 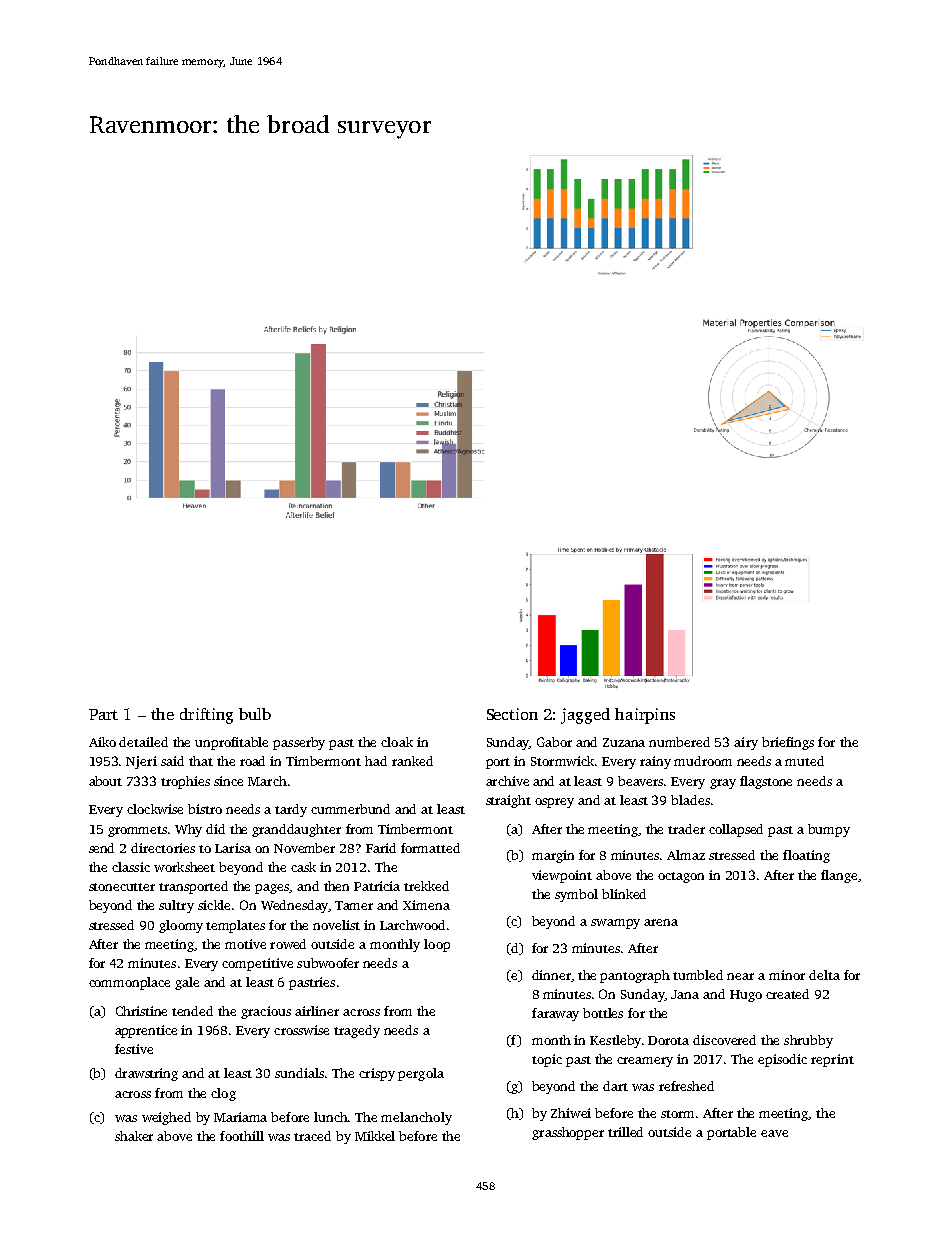 I want to click on commonplace, so click(x=129, y=983).
